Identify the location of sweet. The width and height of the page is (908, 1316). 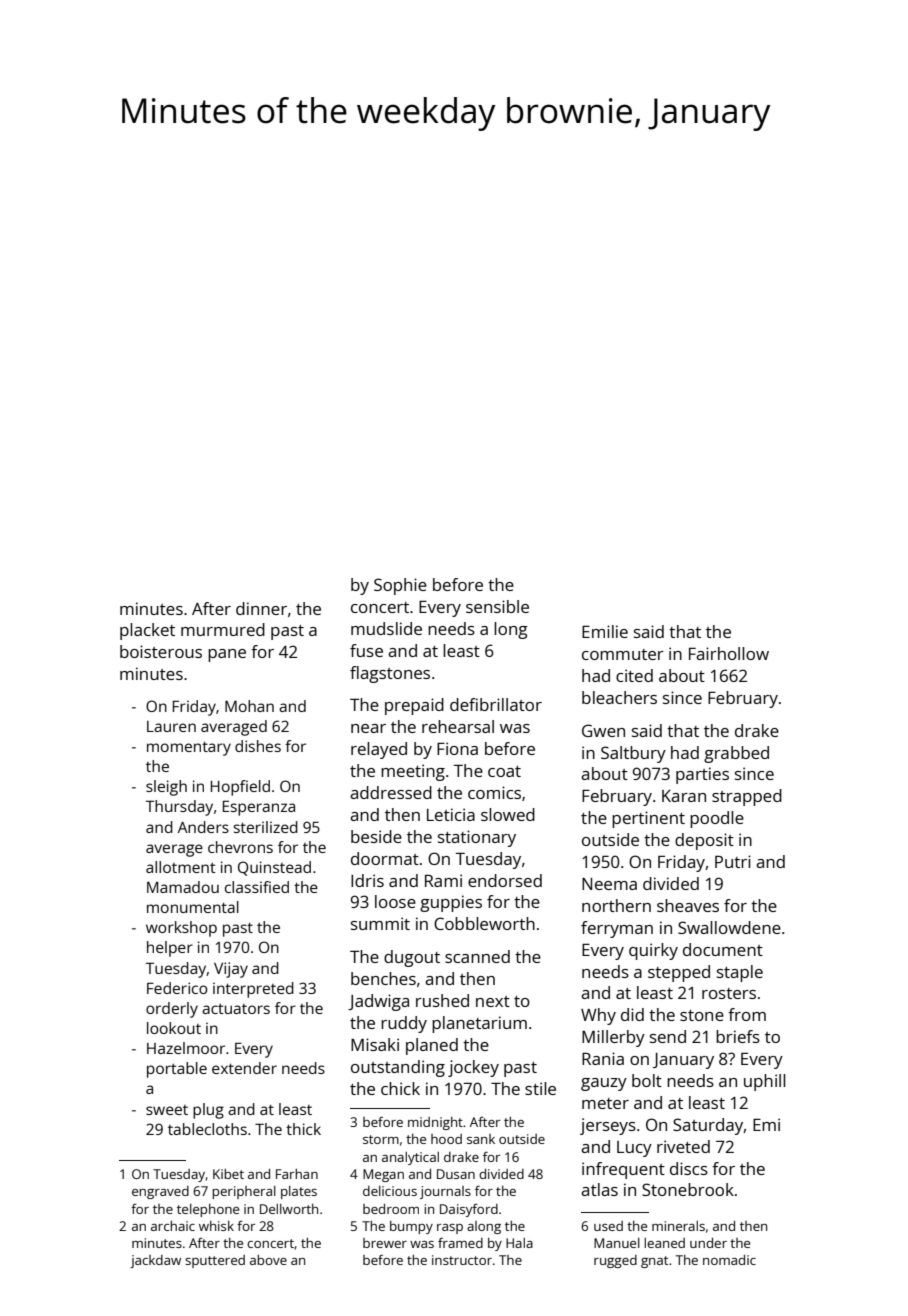
(167, 1110).
